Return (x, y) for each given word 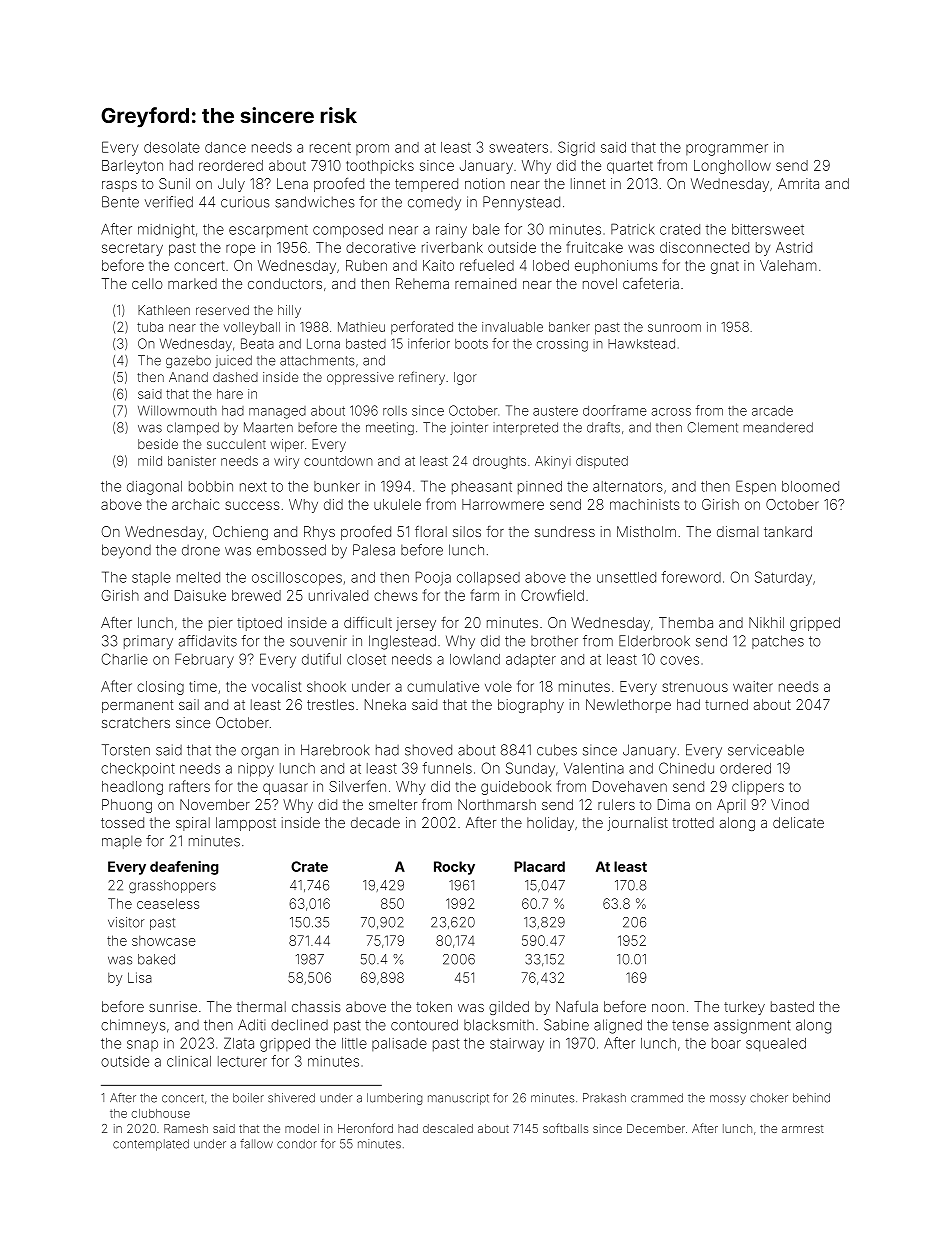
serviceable (766, 750)
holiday (550, 824)
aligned (618, 1026)
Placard (539, 866)
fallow (256, 1144)
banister (192, 461)
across (671, 412)
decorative (381, 247)
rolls (395, 411)
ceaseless (168, 903)
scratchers (136, 722)
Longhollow (732, 167)
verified (169, 202)
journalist (637, 824)
